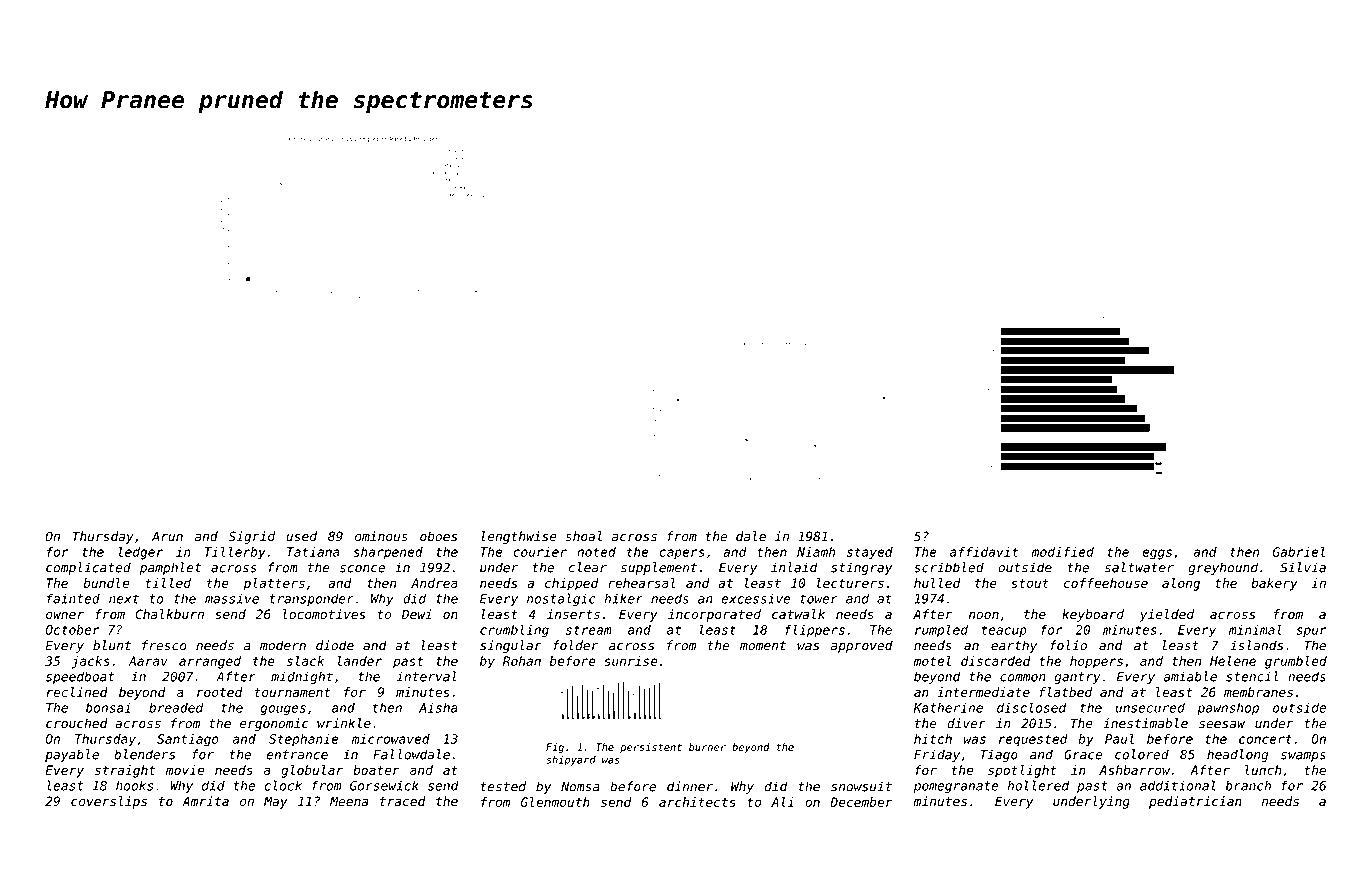 This screenshot has width=1372, height=887. What do you see at coordinates (1119, 739) in the screenshot?
I see `Paul` at bounding box center [1119, 739].
